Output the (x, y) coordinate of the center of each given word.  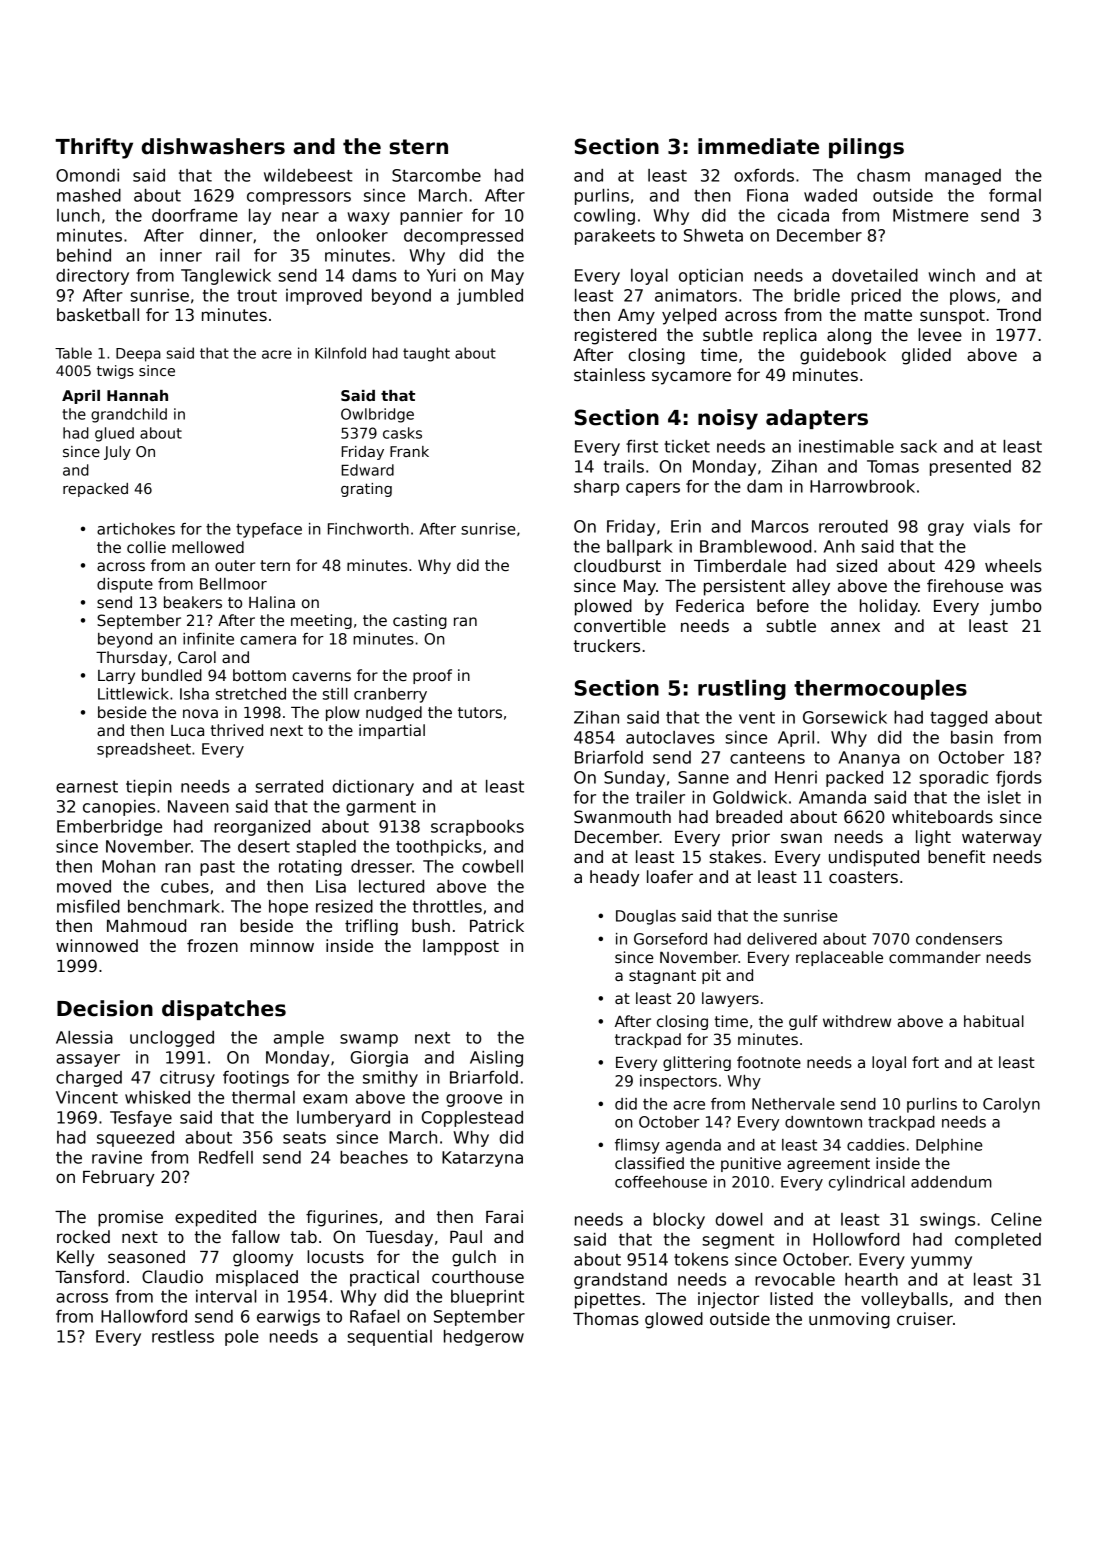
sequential (389, 1338)
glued (114, 434)
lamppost (461, 947)
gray (946, 529)
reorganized (262, 828)
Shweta (713, 235)
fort (925, 1062)
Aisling (496, 1059)
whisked (157, 1097)
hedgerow (484, 1338)
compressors (299, 198)
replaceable (839, 958)
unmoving (849, 1320)
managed (963, 177)
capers (653, 489)
